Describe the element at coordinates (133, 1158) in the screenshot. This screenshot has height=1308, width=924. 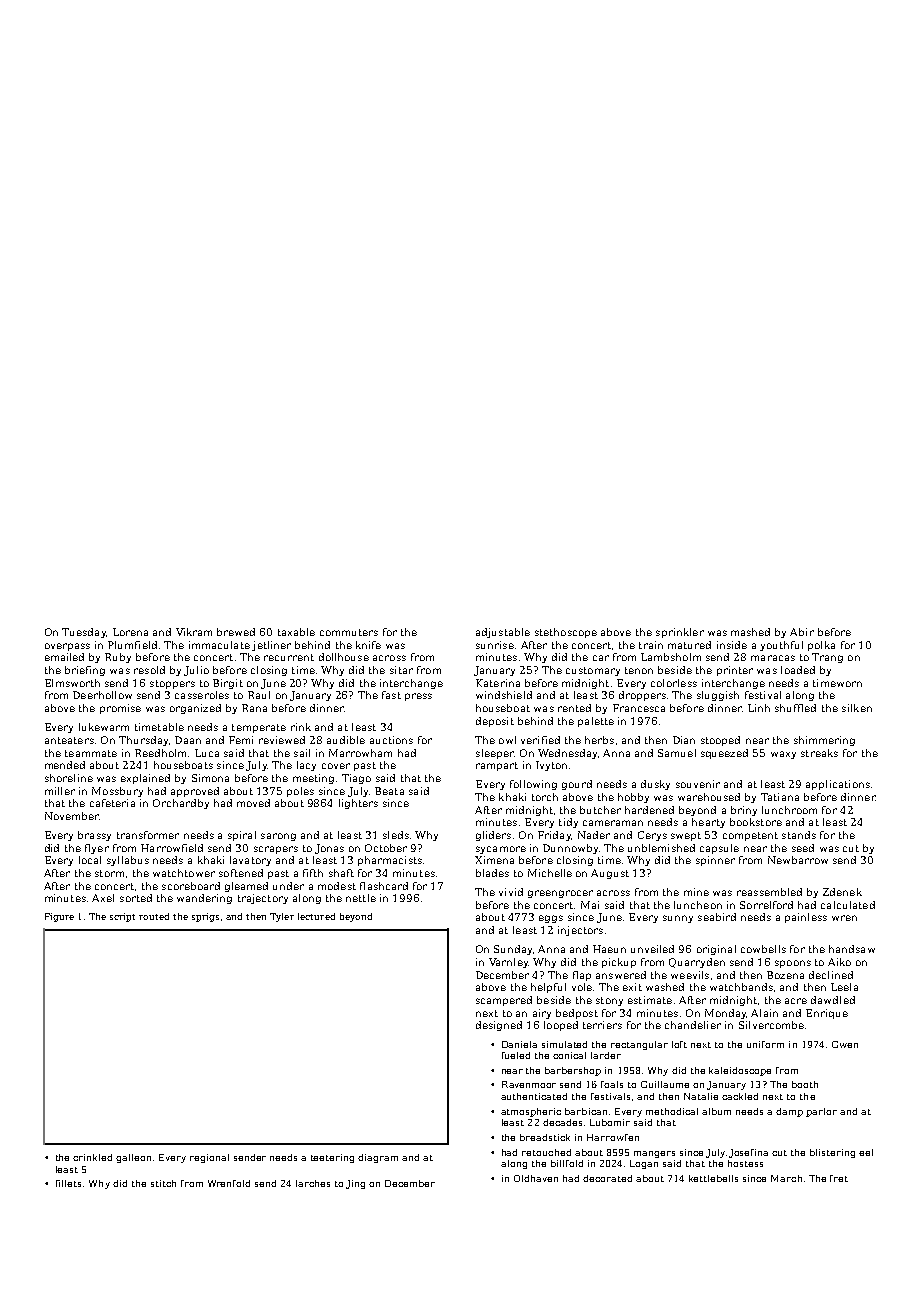
I see `galleon` at that location.
